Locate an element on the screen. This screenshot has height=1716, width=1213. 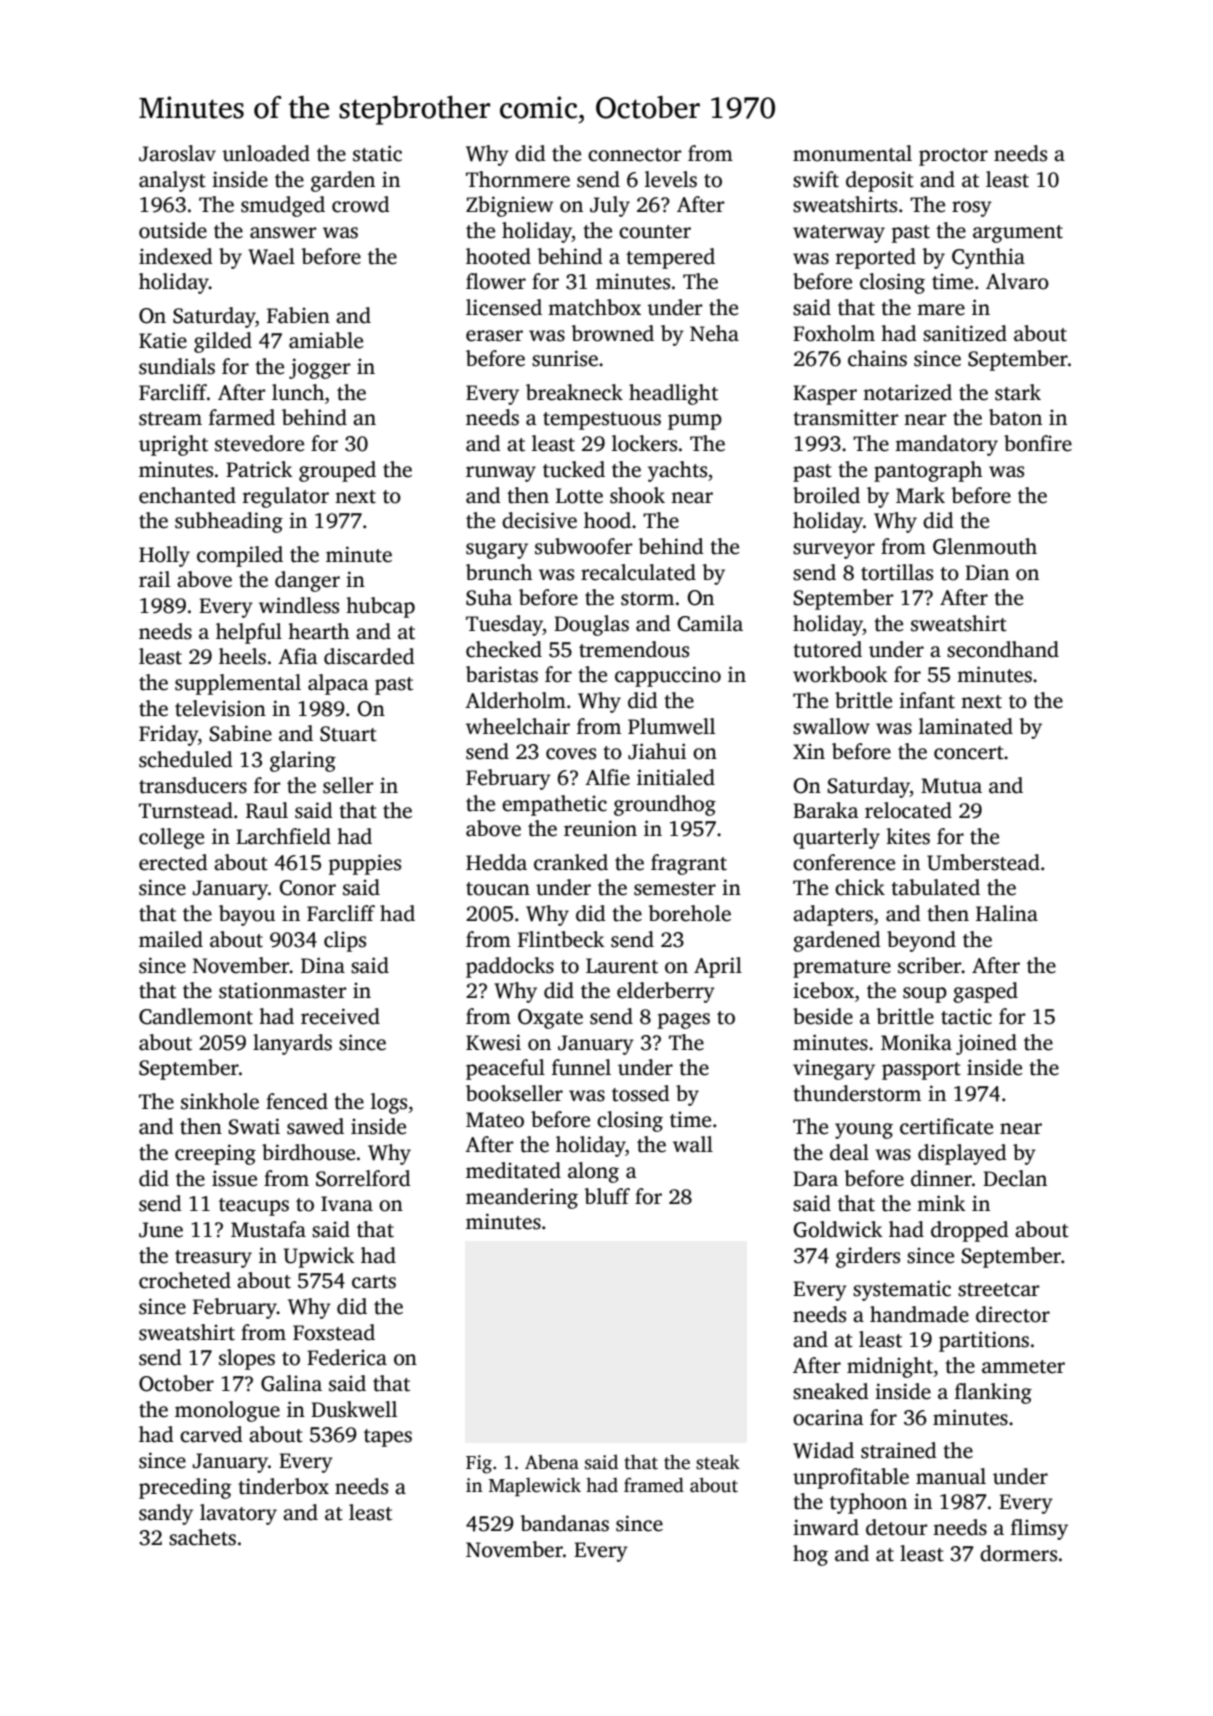
tapes is located at coordinates (388, 1438).
